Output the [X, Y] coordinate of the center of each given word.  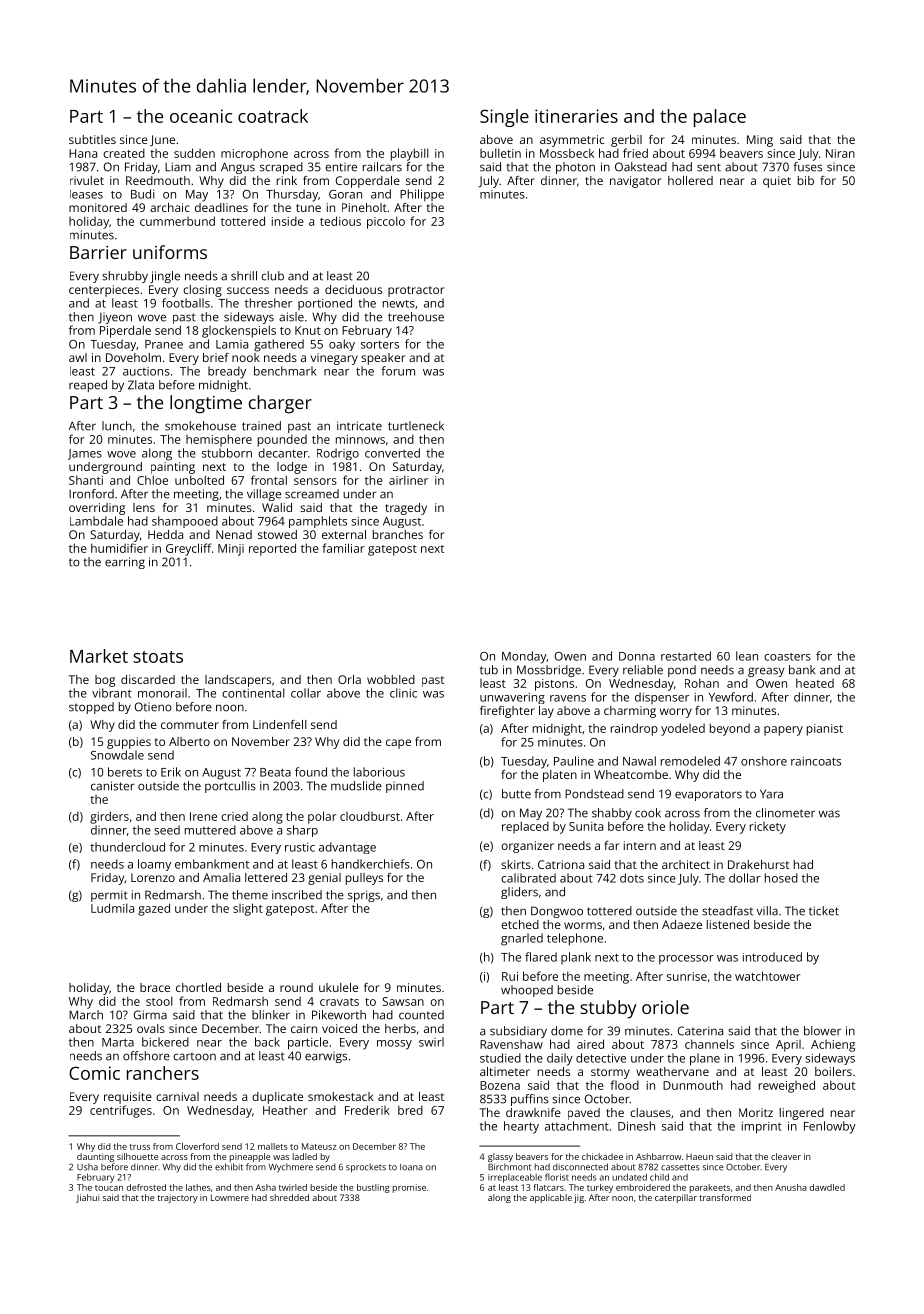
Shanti [86, 480]
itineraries [576, 116]
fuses [807, 167]
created [124, 153]
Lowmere [230, 1197]
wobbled [391, 679]
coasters [787, 657]
